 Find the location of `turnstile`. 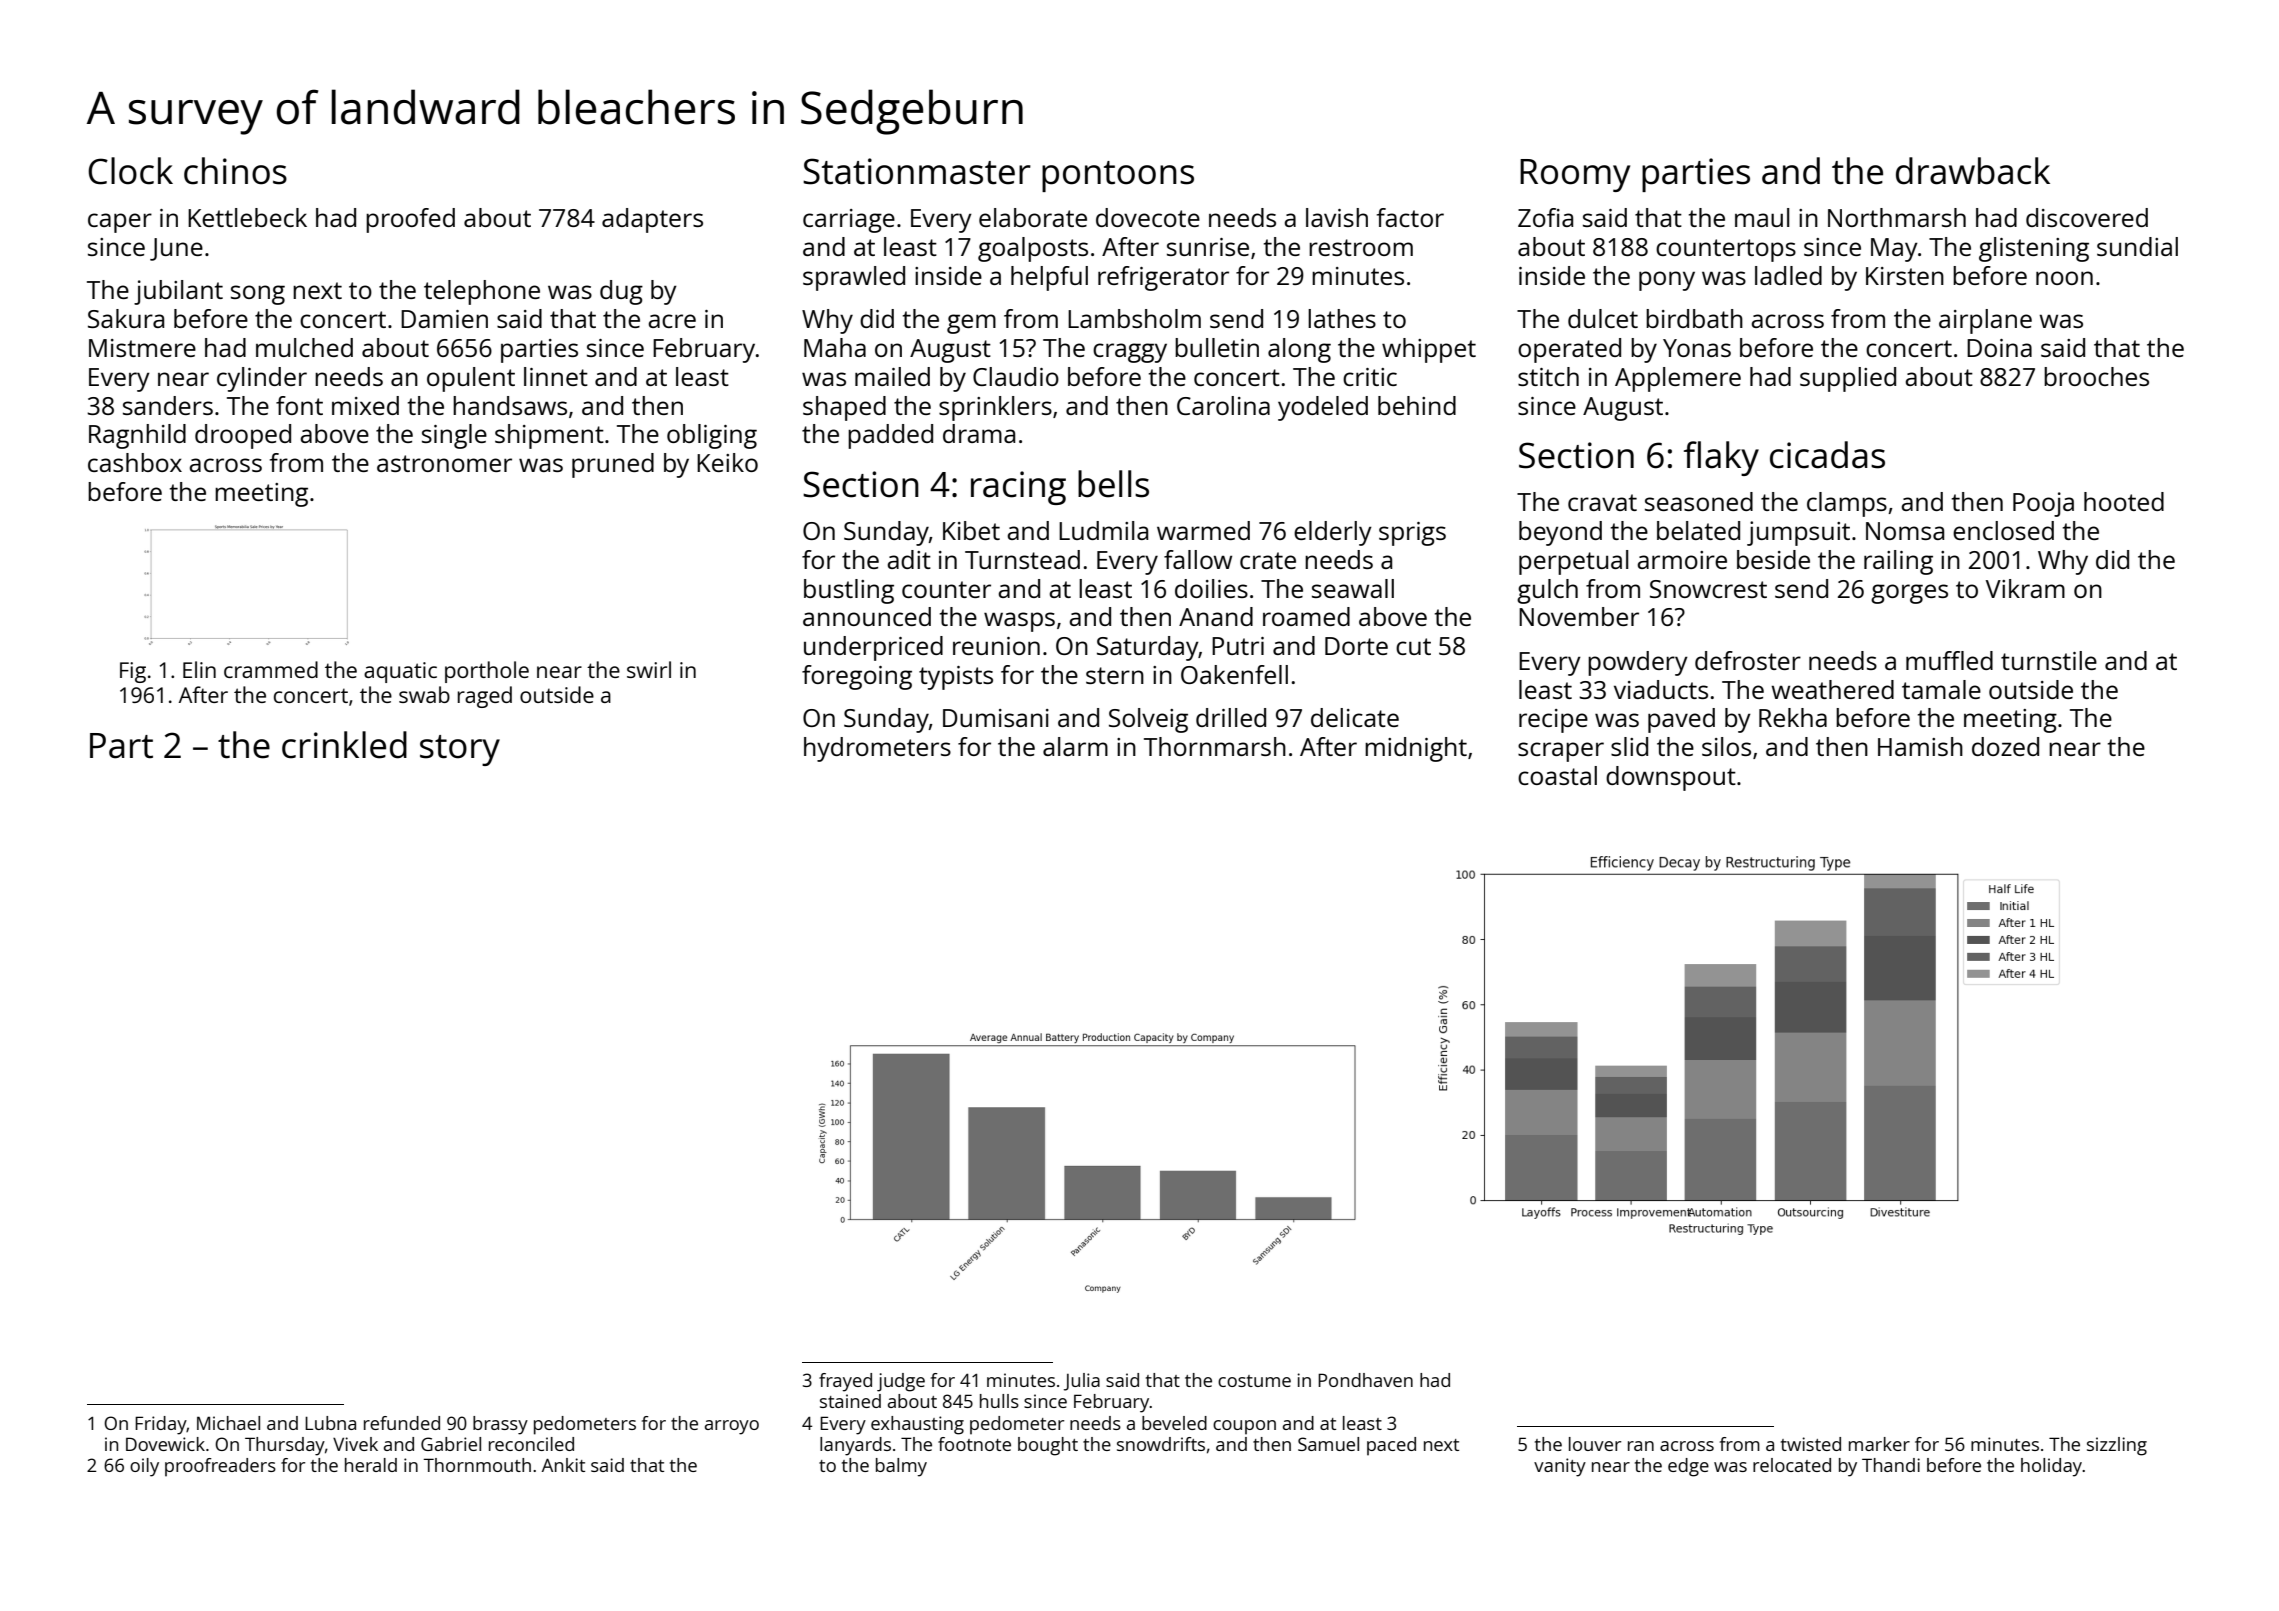

turnstile is located at coordinates (2049, 660).
